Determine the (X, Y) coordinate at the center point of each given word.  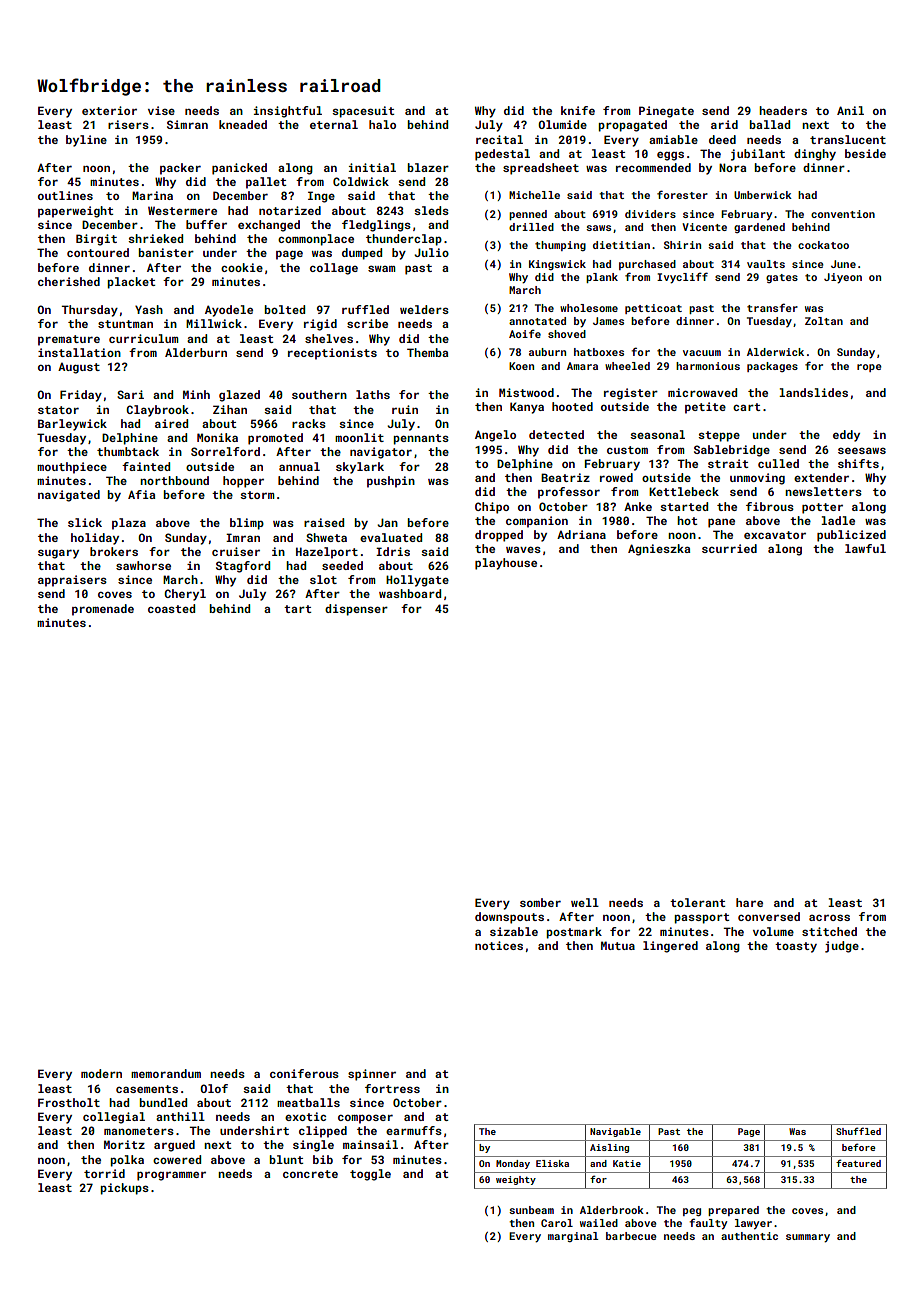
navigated (69, 496)
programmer (171, 1176)
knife (578, 110)
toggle (370, 1175)
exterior (109, 110)
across (829, 917)
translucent (848, 139)
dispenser (356, 610)
